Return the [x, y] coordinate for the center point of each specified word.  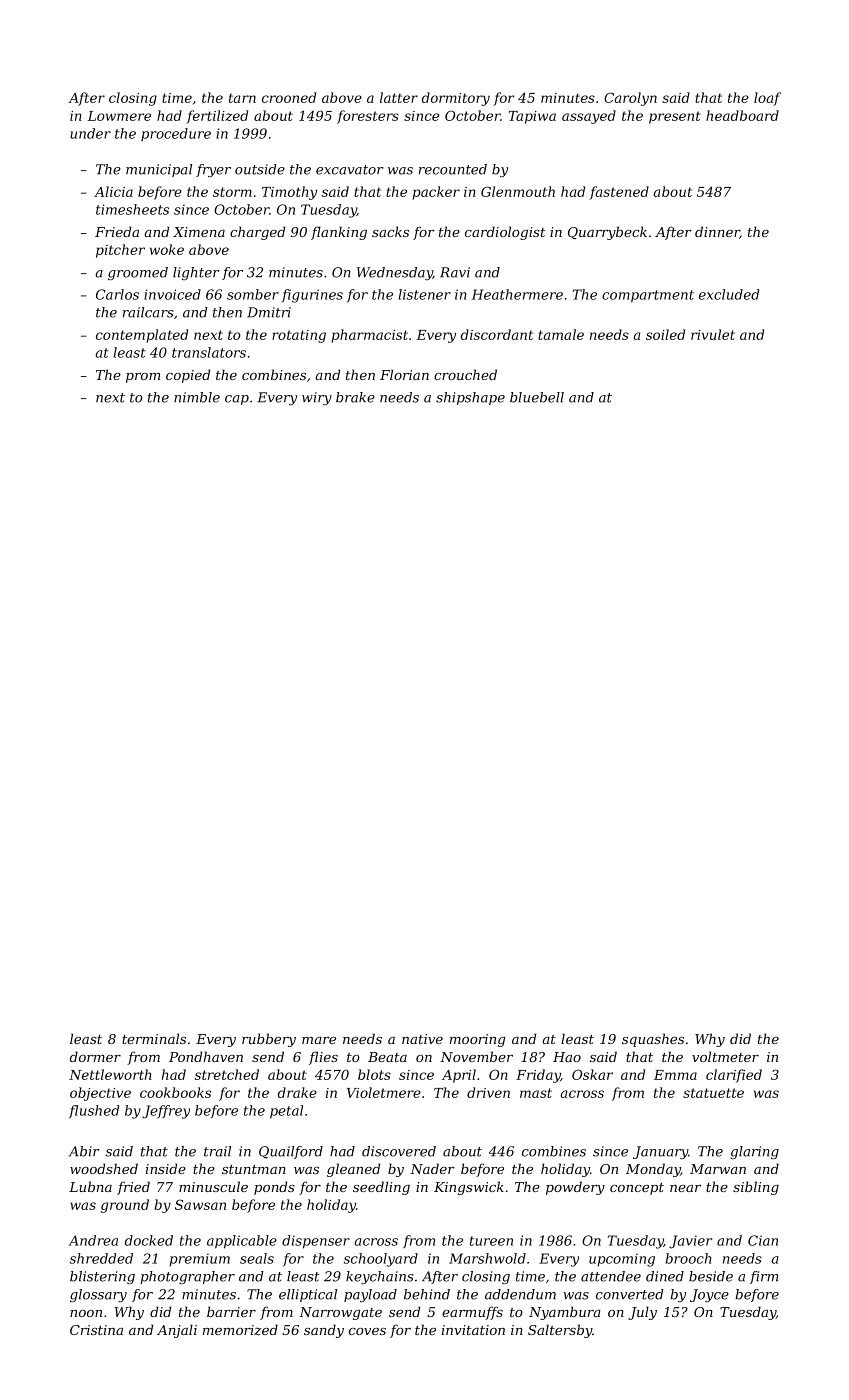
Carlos [117, 294]
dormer [95, 1056]
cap [237, 400]
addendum [520, 1294]
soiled [665, 334]
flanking [339, 233]
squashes [653, 1040]
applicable [242, 1242]
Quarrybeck [607, 233]
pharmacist [370, 336]
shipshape [470, 398]
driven [488, 1092]
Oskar [592, 1074]
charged [257, 233]
